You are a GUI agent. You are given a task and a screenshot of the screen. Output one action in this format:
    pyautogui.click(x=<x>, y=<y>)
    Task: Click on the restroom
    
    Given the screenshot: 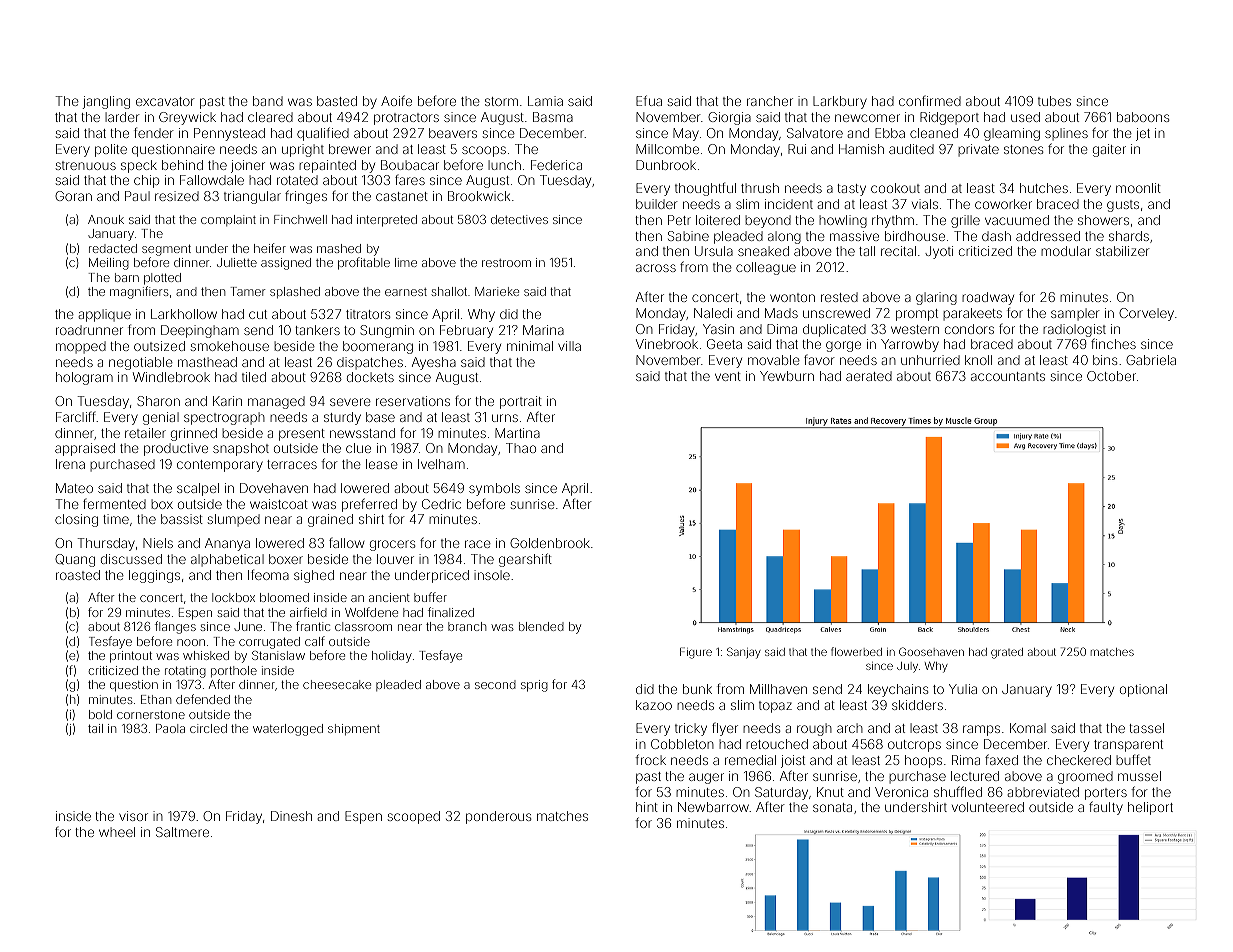 What is the action you would take?
    pyautogui.click(x=506, y=263)
